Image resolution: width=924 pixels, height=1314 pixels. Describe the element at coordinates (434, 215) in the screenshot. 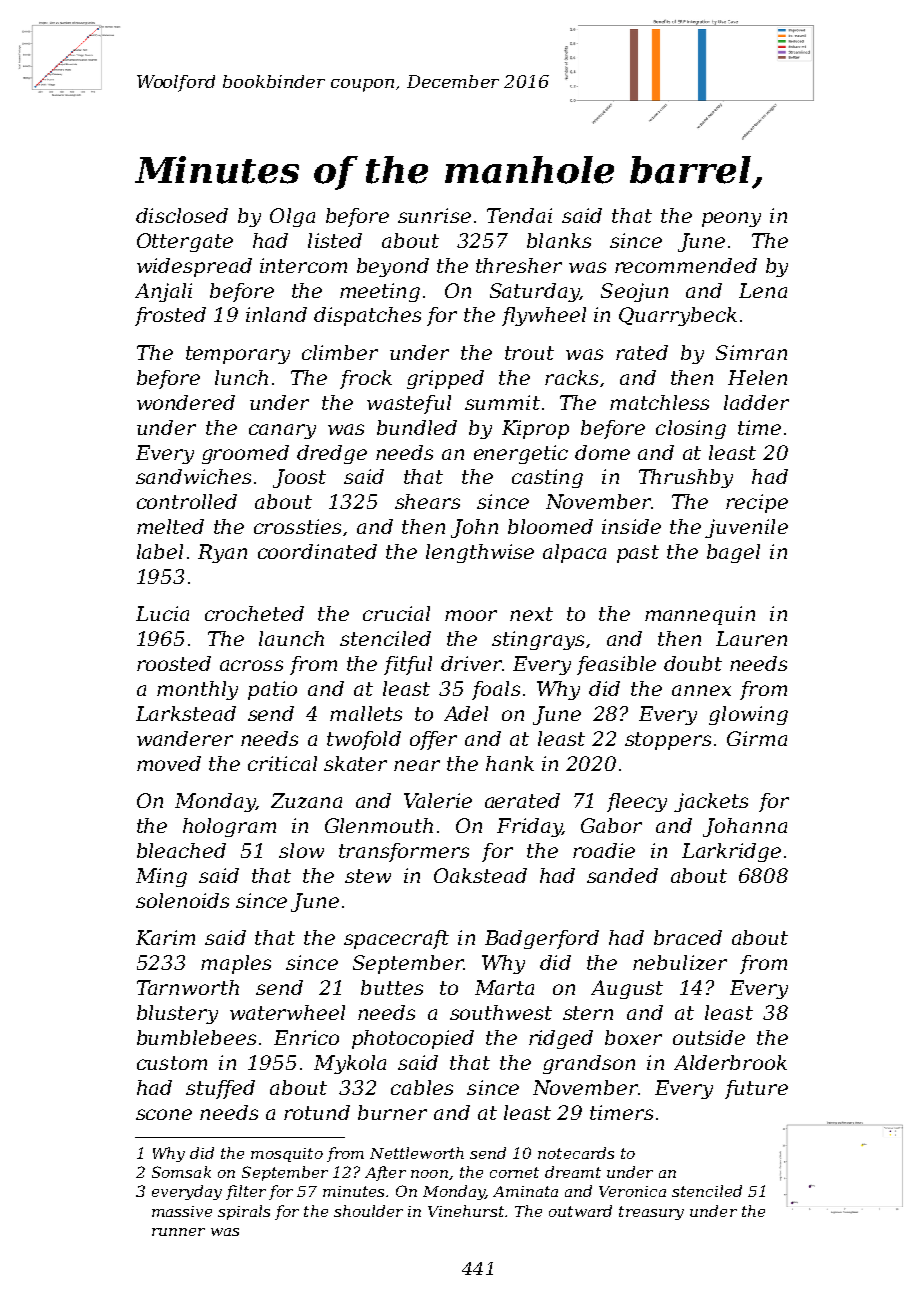

I see `sunrise` at that location.
